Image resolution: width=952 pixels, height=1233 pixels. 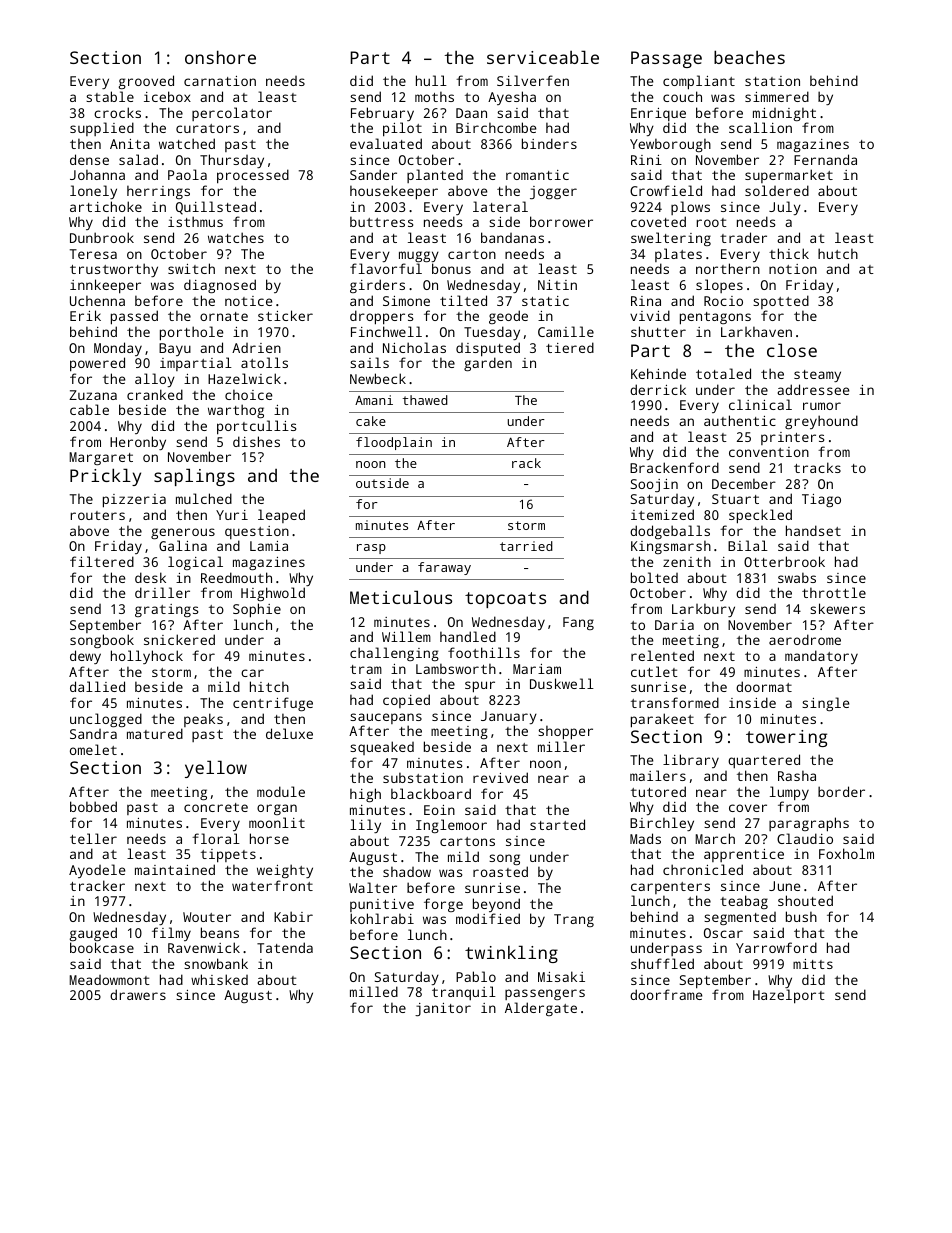 What do you see at coordinates (138, 994) in the image?
I see `drawers` at bounding box center [138, 994].
